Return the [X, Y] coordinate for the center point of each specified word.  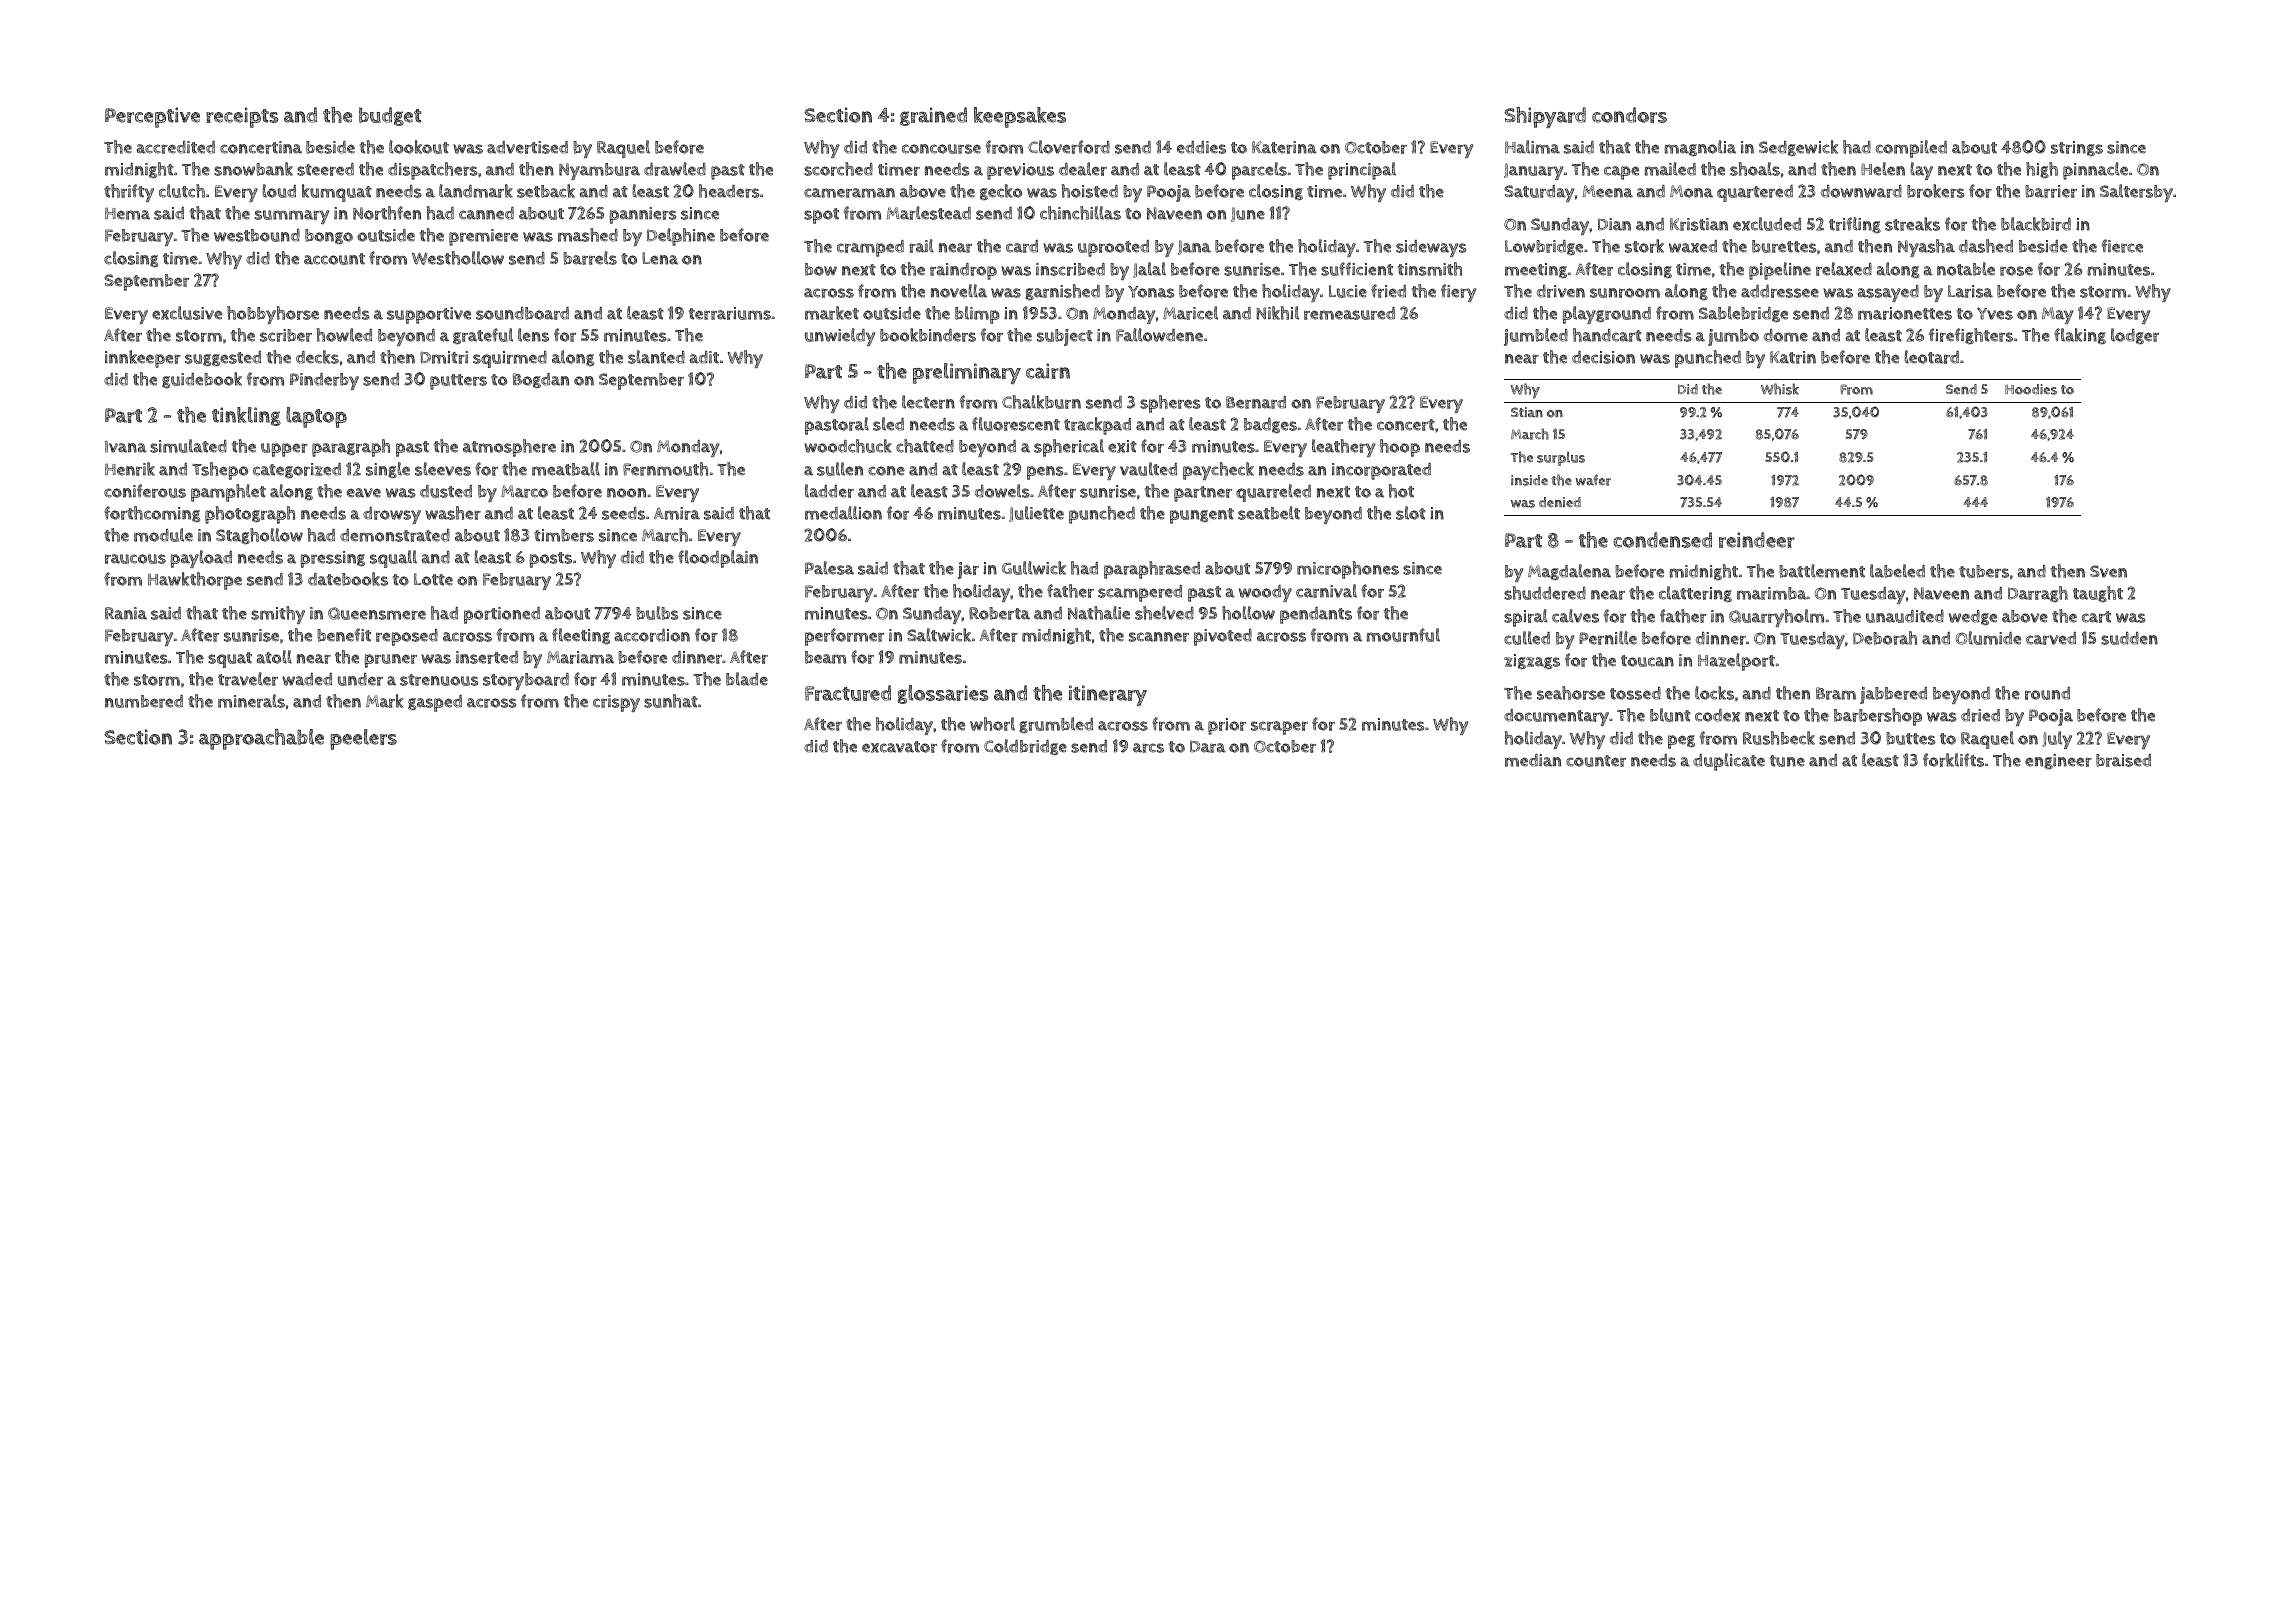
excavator [899, 747]
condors [1629, 115]
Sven [2108, 571]
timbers [564, 535]
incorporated [1381, 471]
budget [390, 116]
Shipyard [1545, 117]
